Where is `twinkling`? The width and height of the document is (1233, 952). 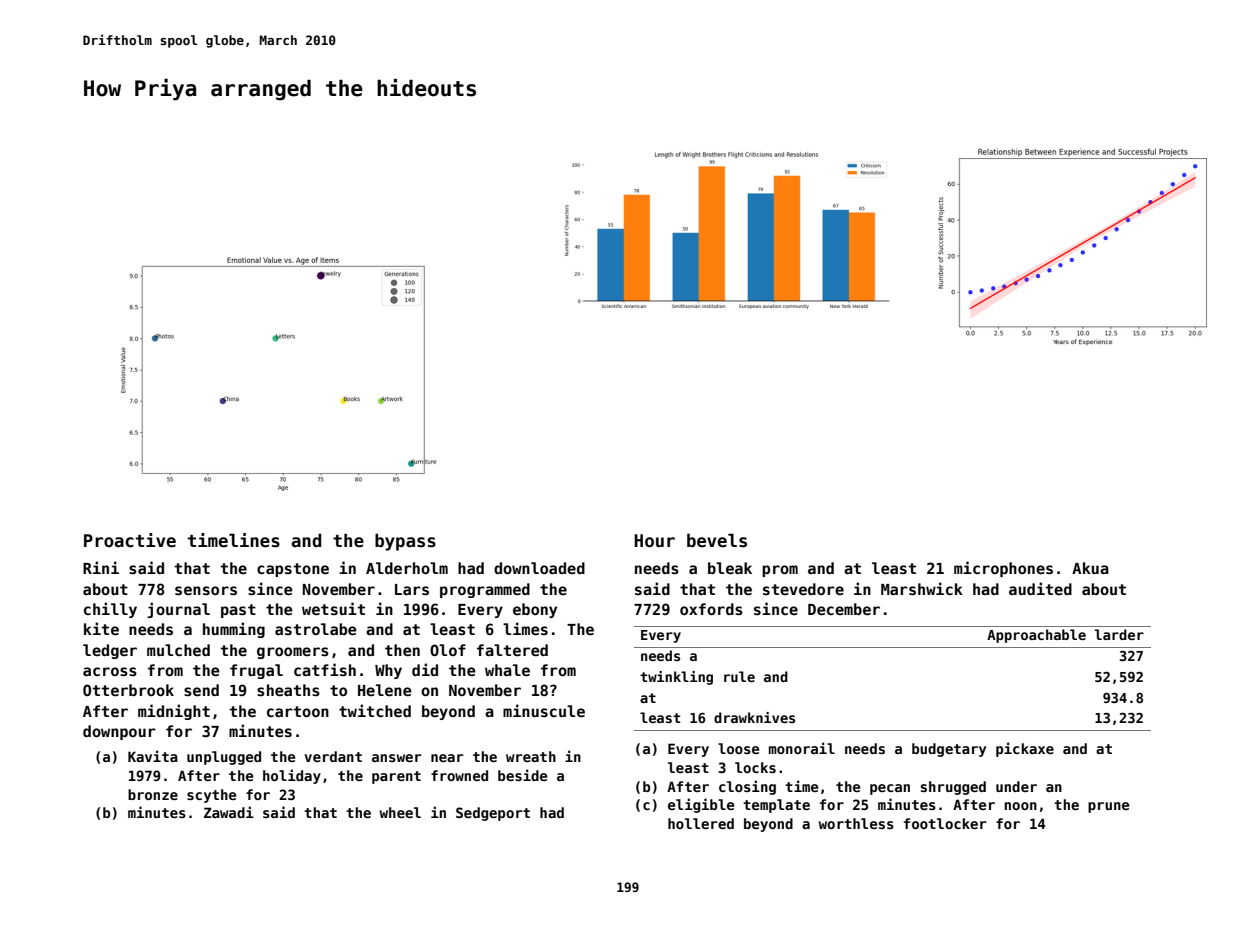
twinkling is located at coordinates (676, 678).
